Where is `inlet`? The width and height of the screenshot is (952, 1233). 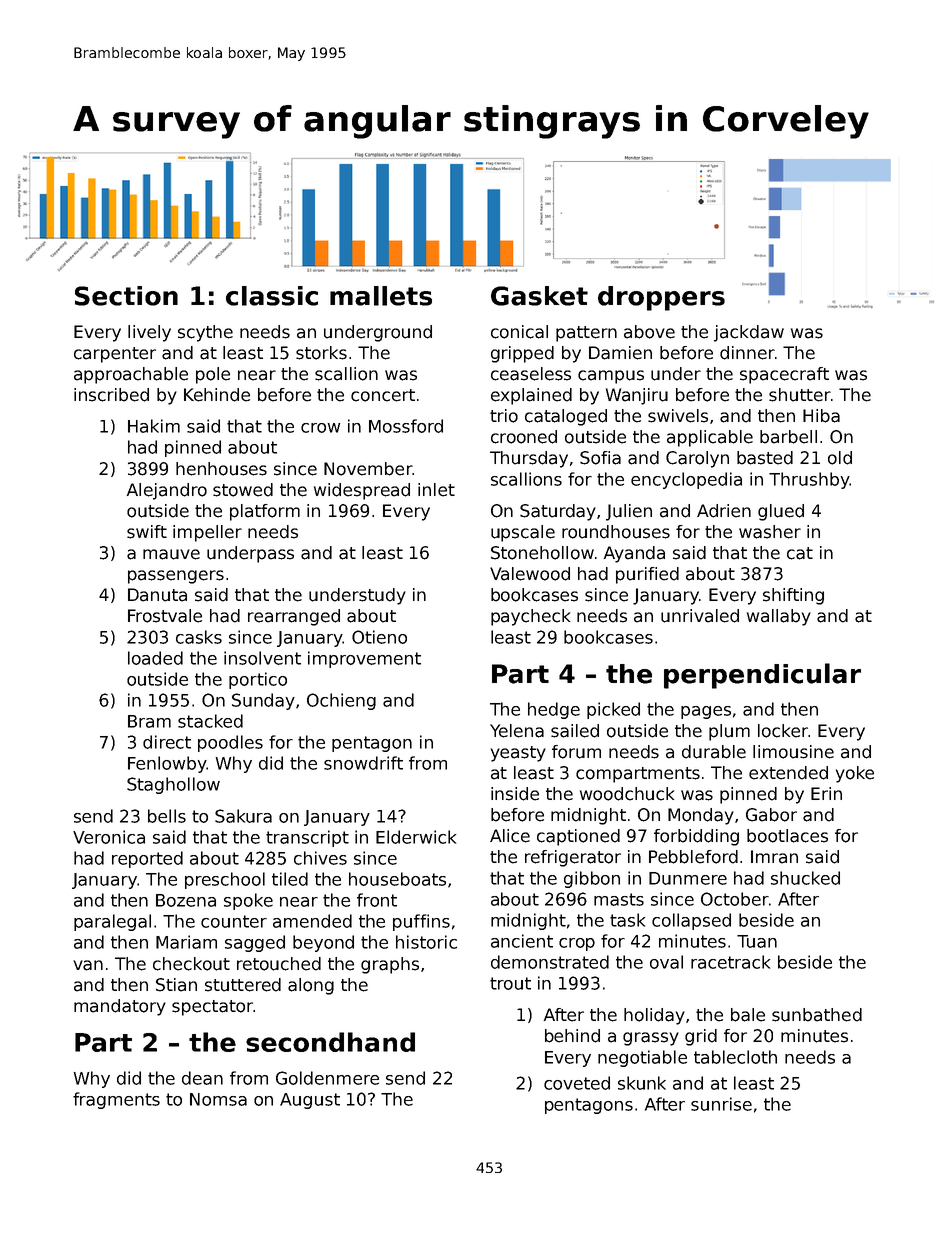 inlet is located at coordinates (436, 490).
